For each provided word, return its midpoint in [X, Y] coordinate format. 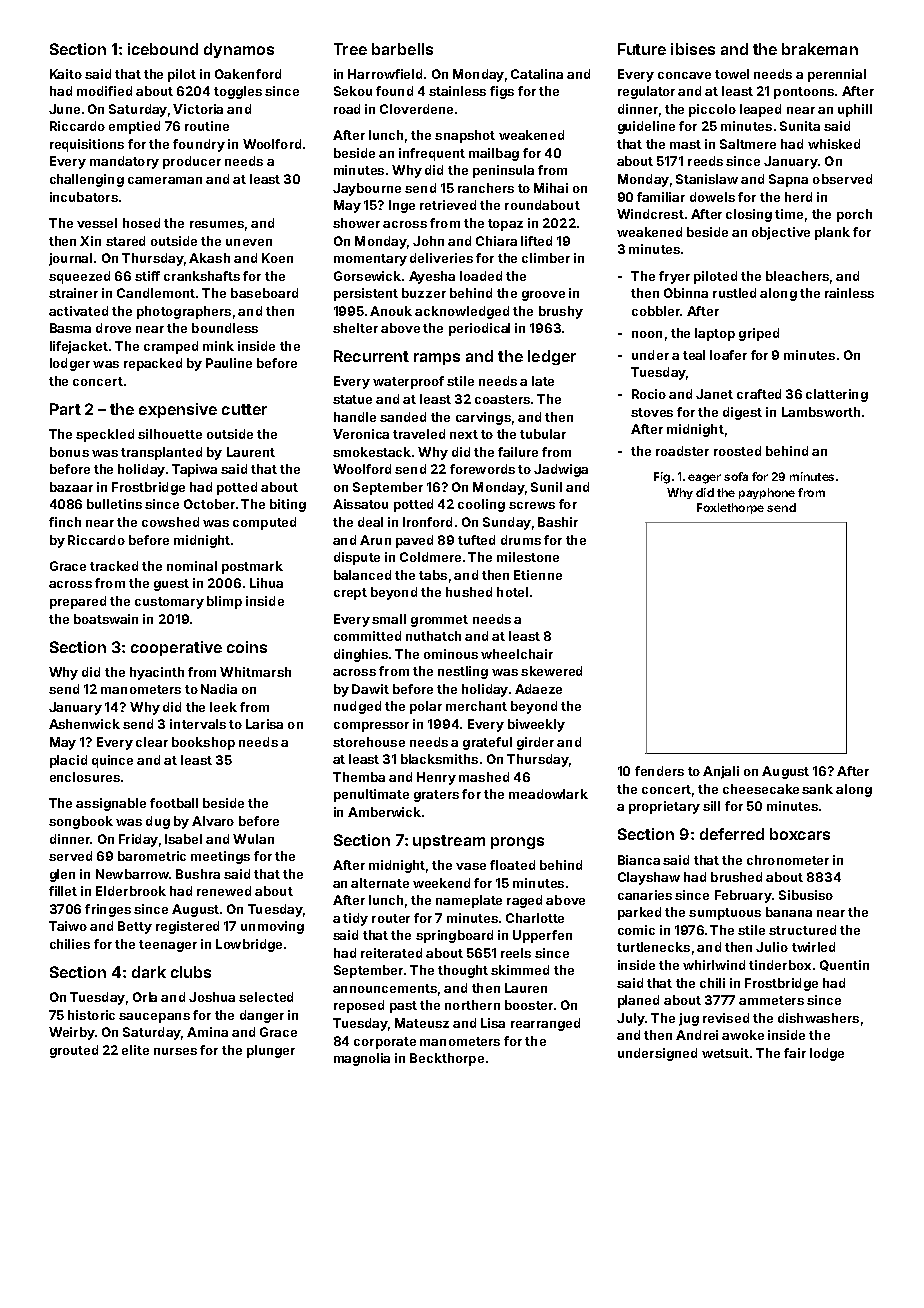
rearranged [545, 1024]
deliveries [441, 258]
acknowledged [462, 312]
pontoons [804, 93]
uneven [249, 242]
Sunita [800, 126]
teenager [168, 946]
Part [65, 409]
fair [795, 1053]
